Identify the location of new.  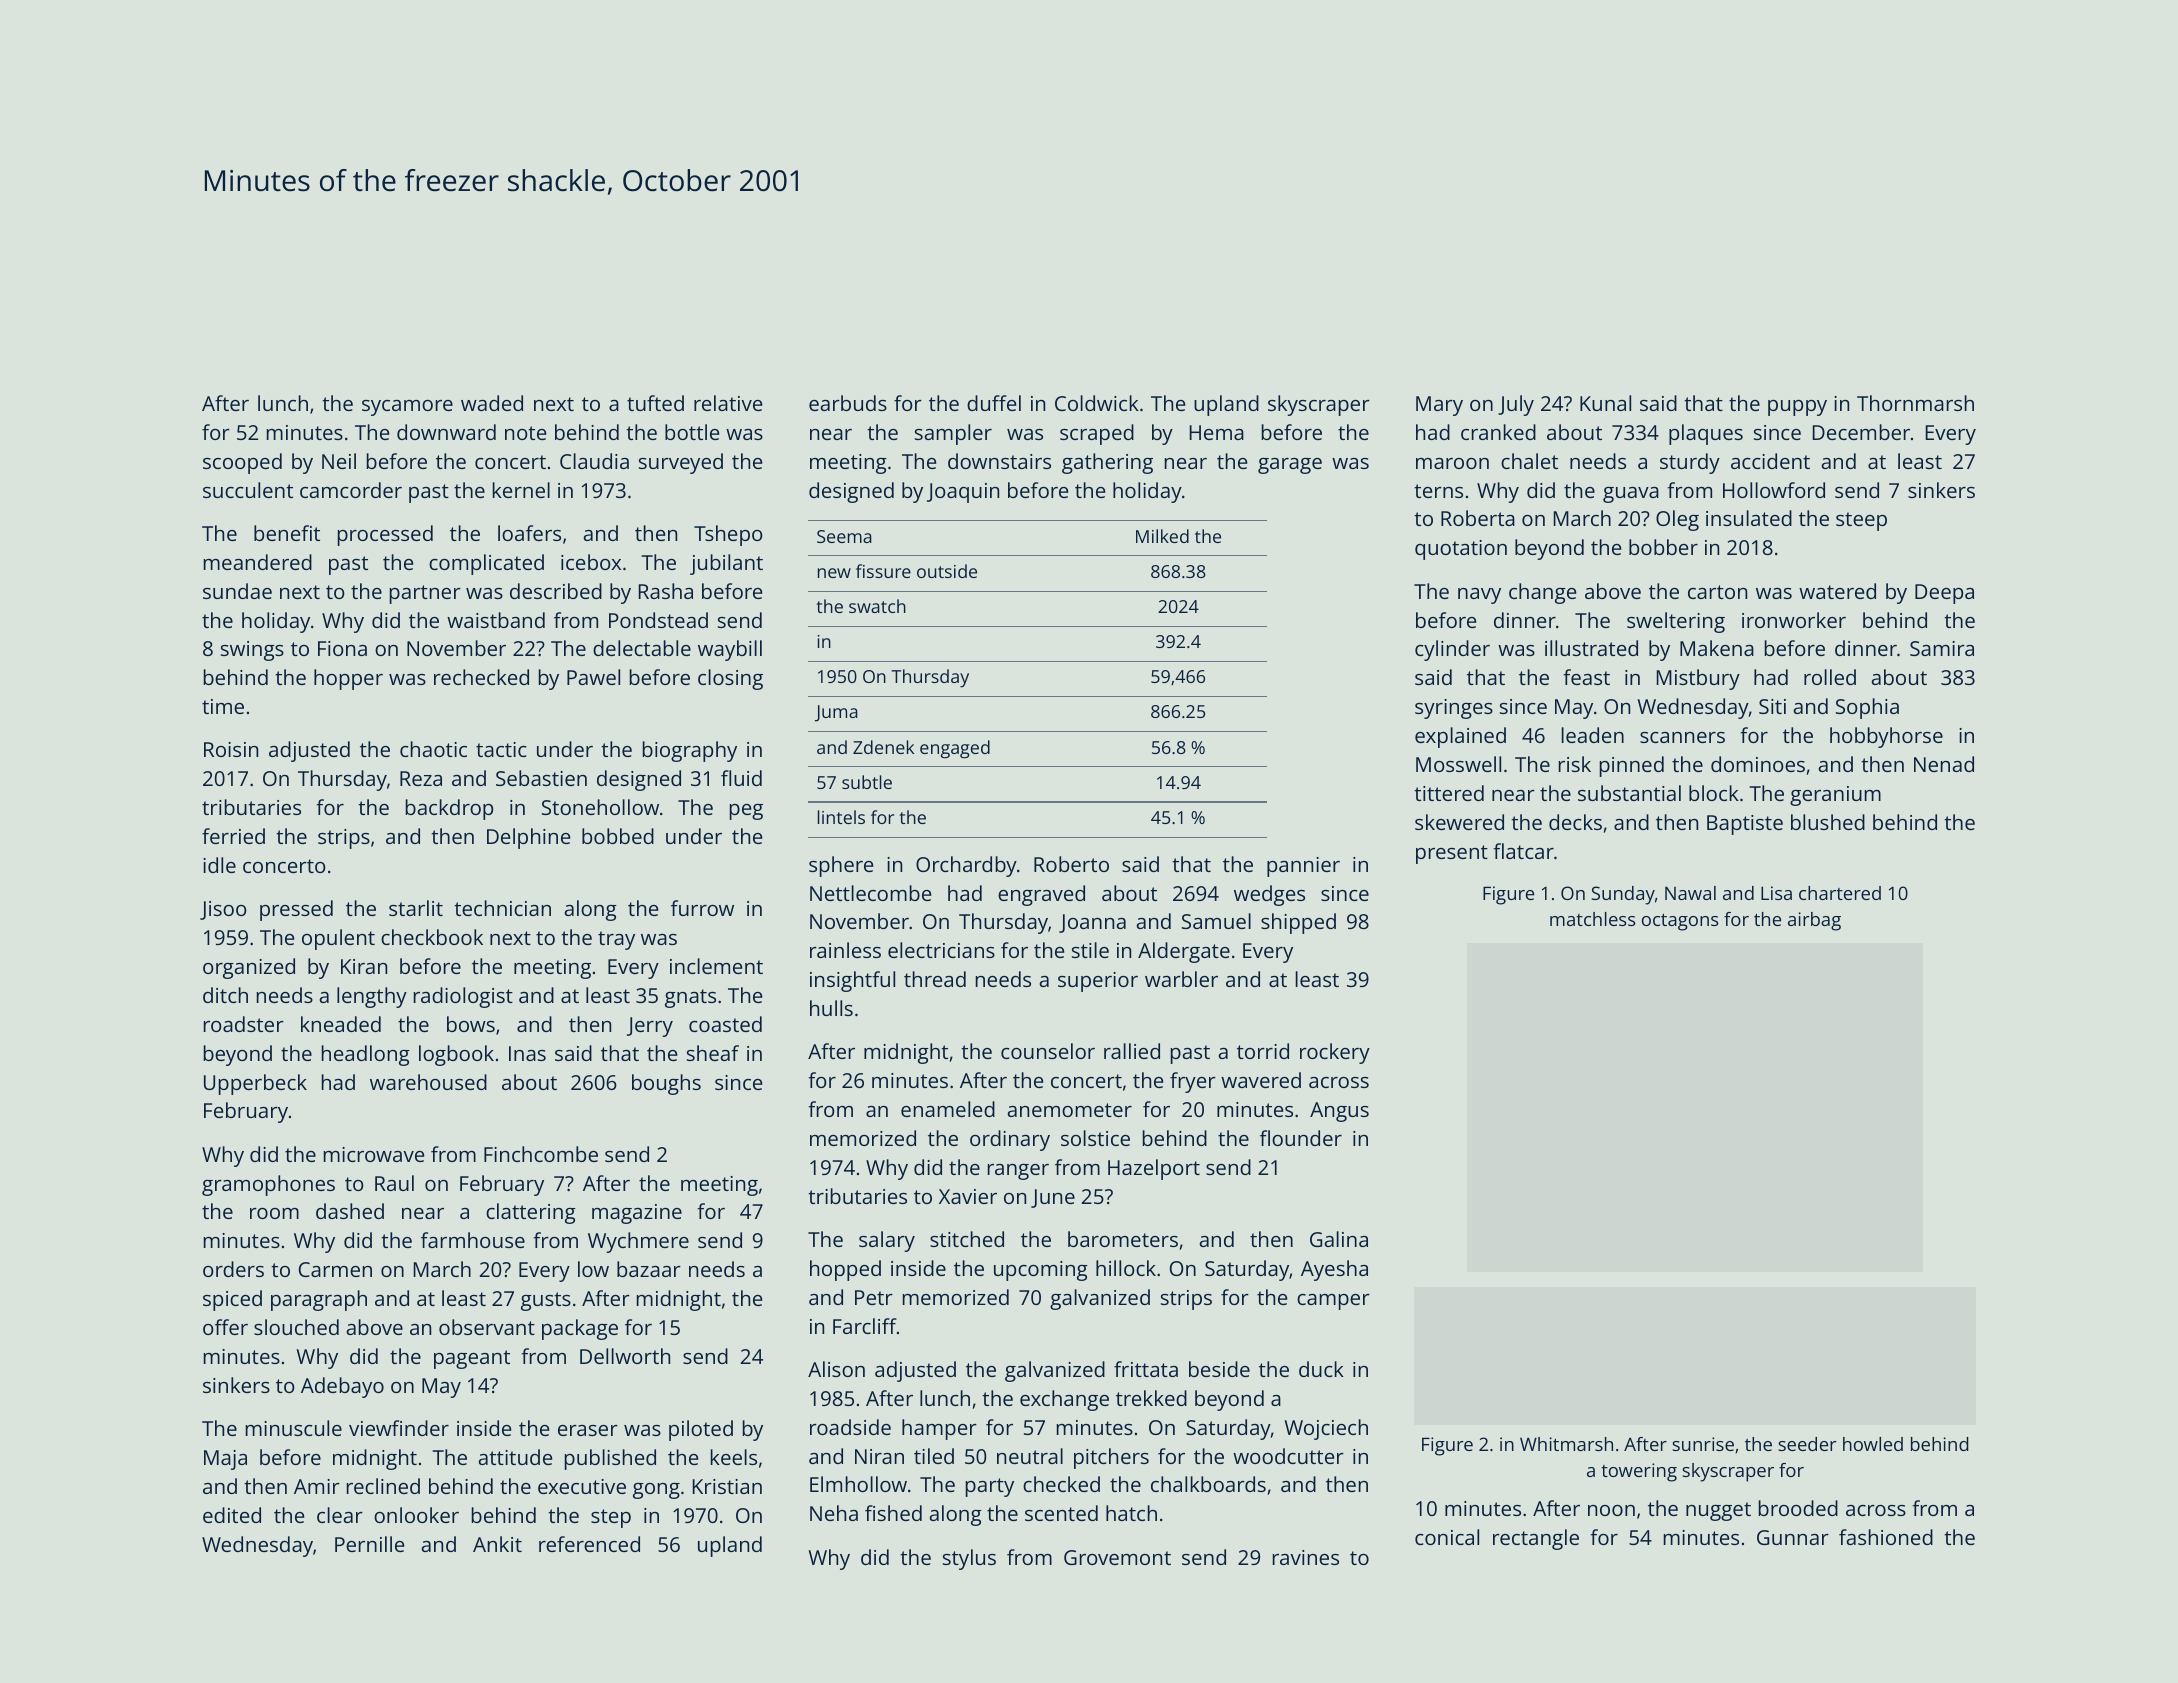
(834, 573).
